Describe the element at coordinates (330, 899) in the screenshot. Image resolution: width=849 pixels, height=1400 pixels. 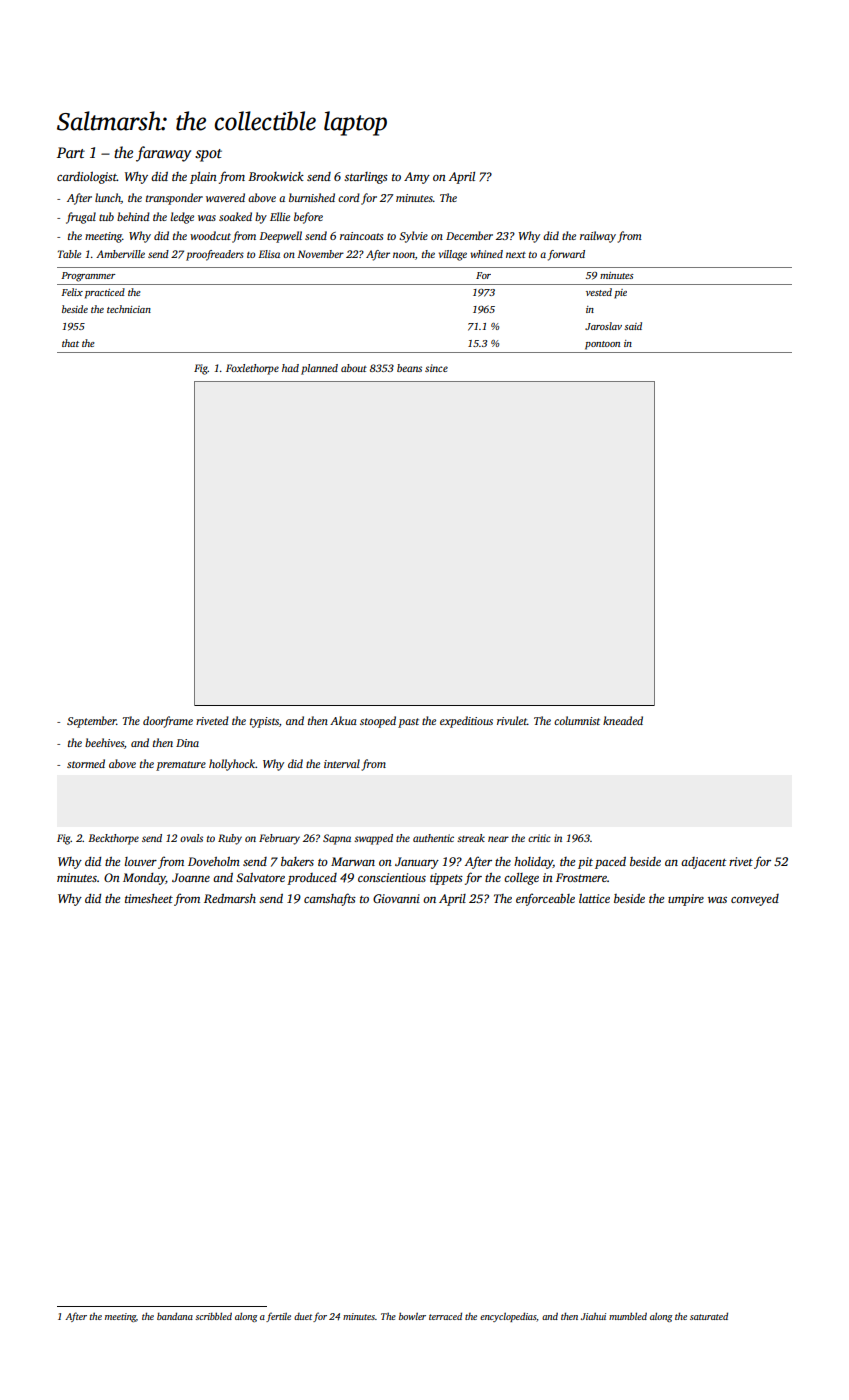
I see `camshafts` at that location.
